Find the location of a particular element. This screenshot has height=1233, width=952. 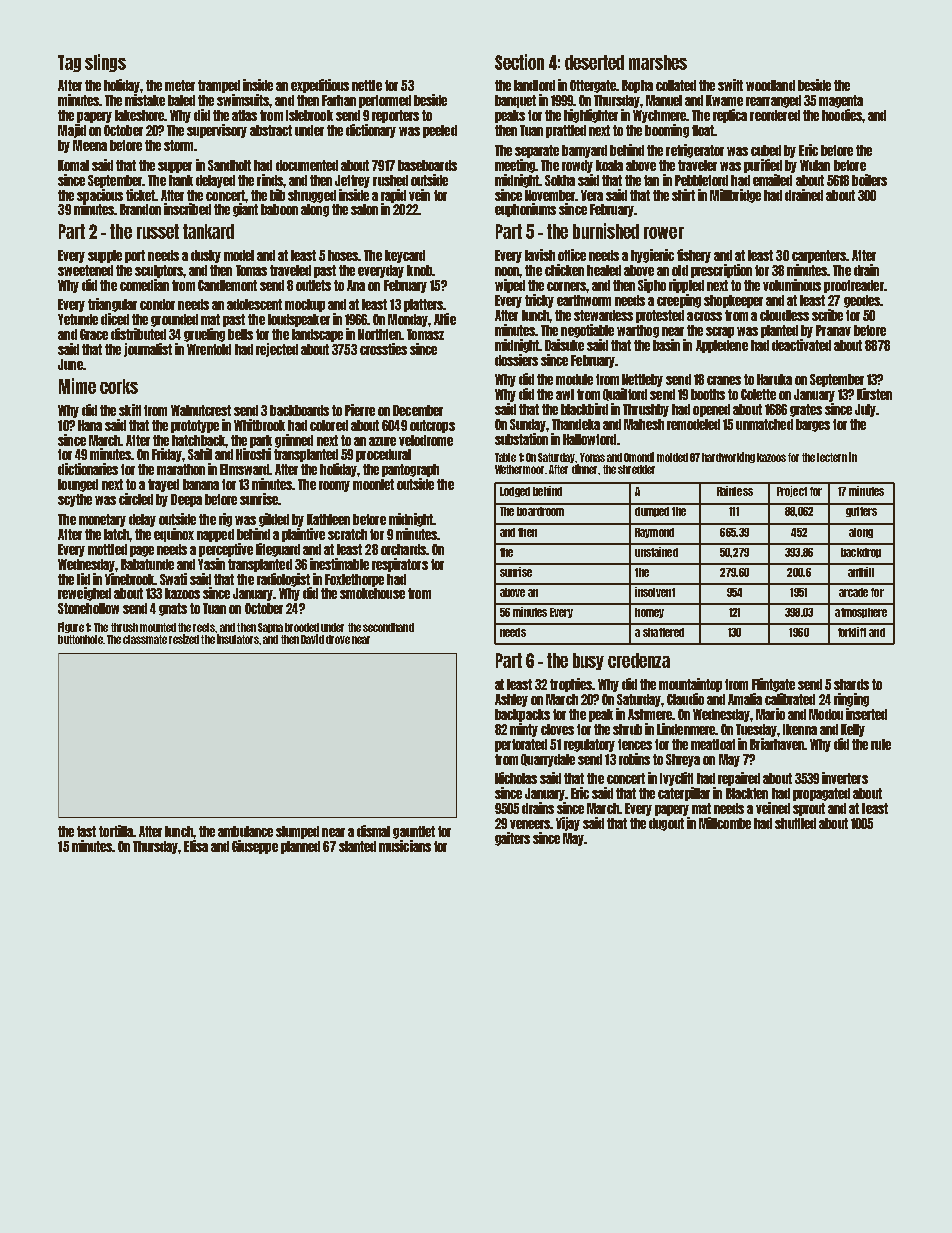

frayed is located at coordinates (163, 485).
